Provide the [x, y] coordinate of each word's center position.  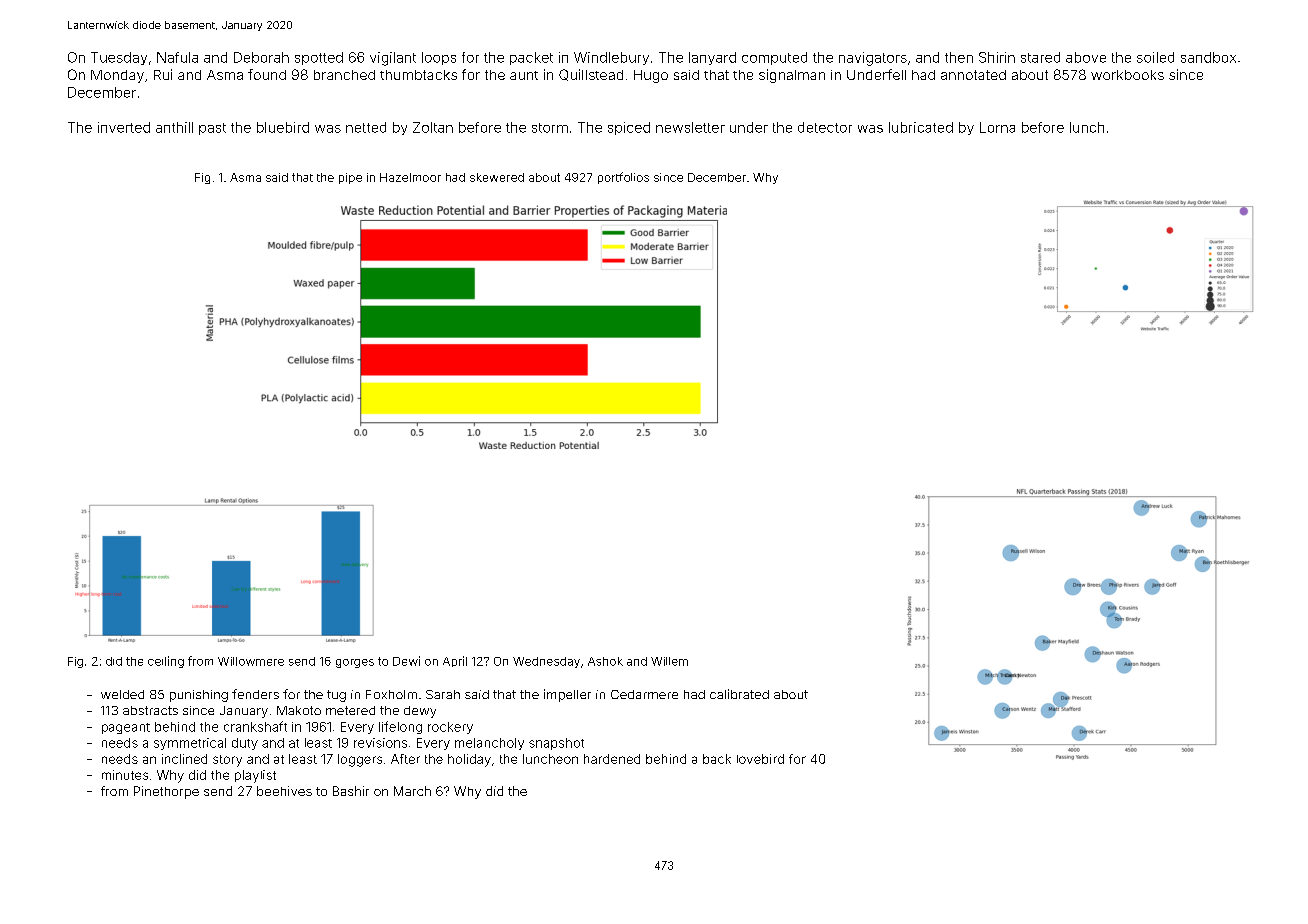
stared [1040, 57]
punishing [199, 696]
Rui [163, 74]
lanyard [712, 58]
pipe [350, 178]
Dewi [406, 661]
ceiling [166, 662]
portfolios [623, 178]
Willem [669, 661]
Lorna [997, 127]
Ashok [605, 661]
